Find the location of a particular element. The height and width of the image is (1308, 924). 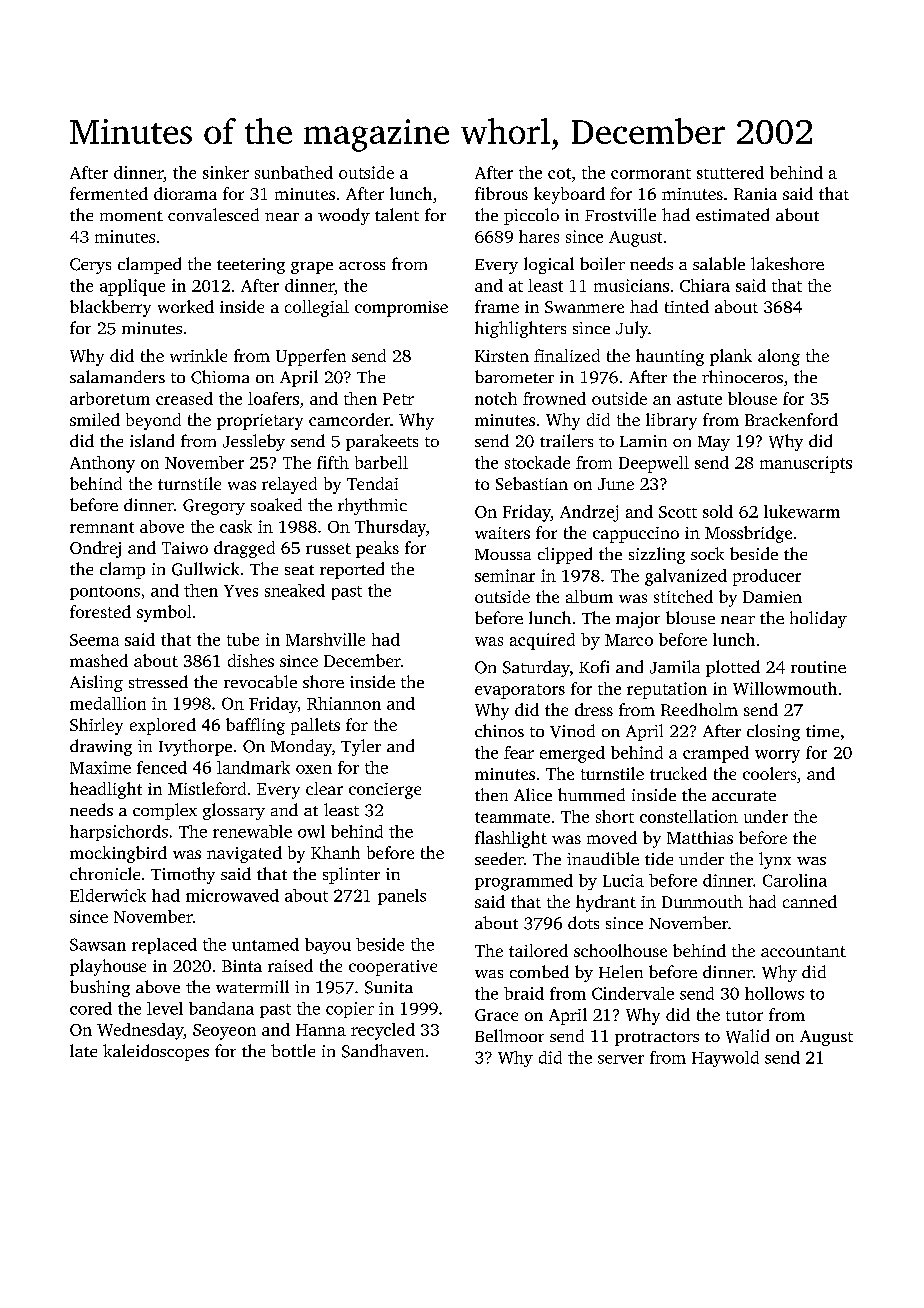

Sandhaven is located at coordinates (383, 1051).
